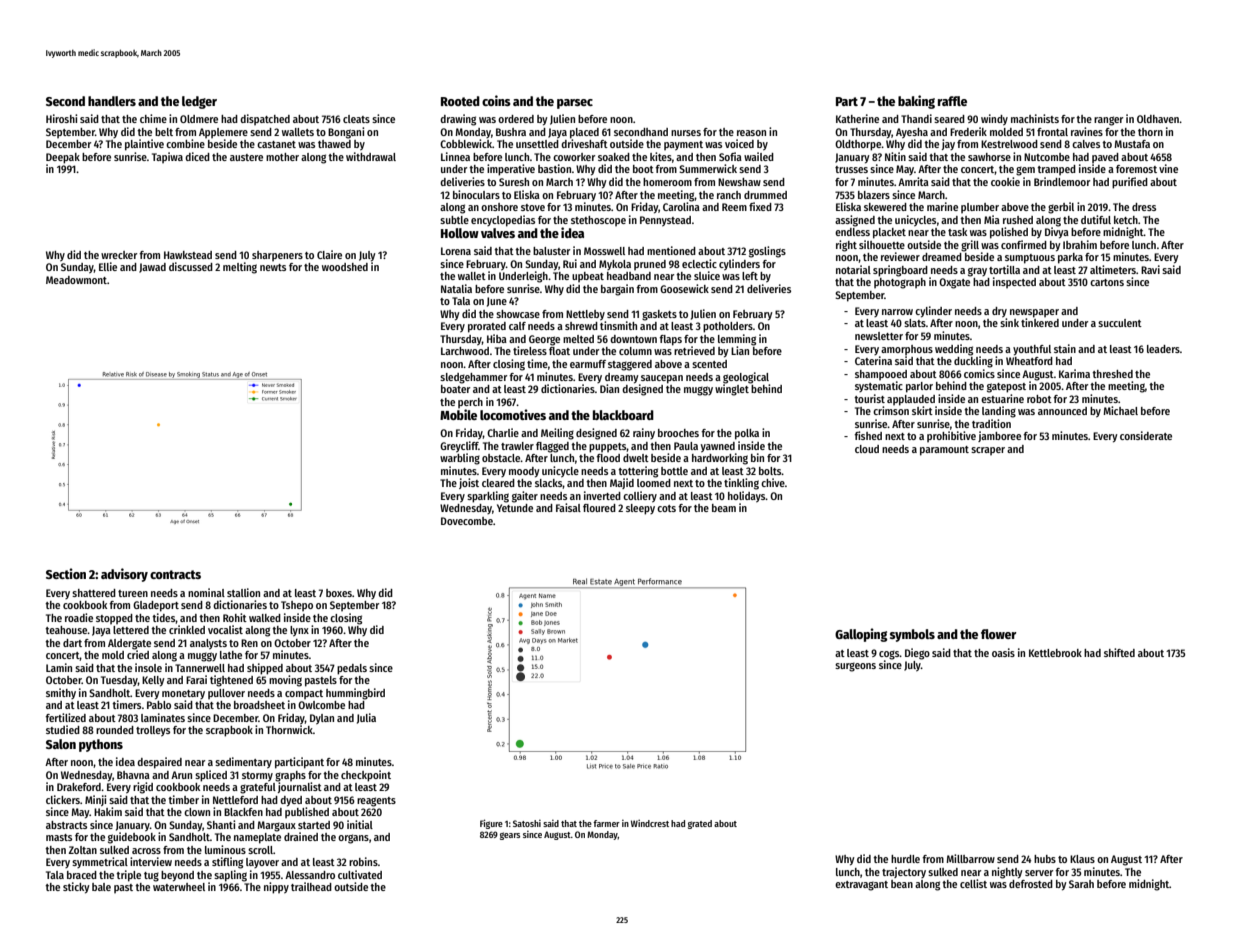  Describe the element at coordinates (952, 101) in the image. I see `raffle` at that location.
